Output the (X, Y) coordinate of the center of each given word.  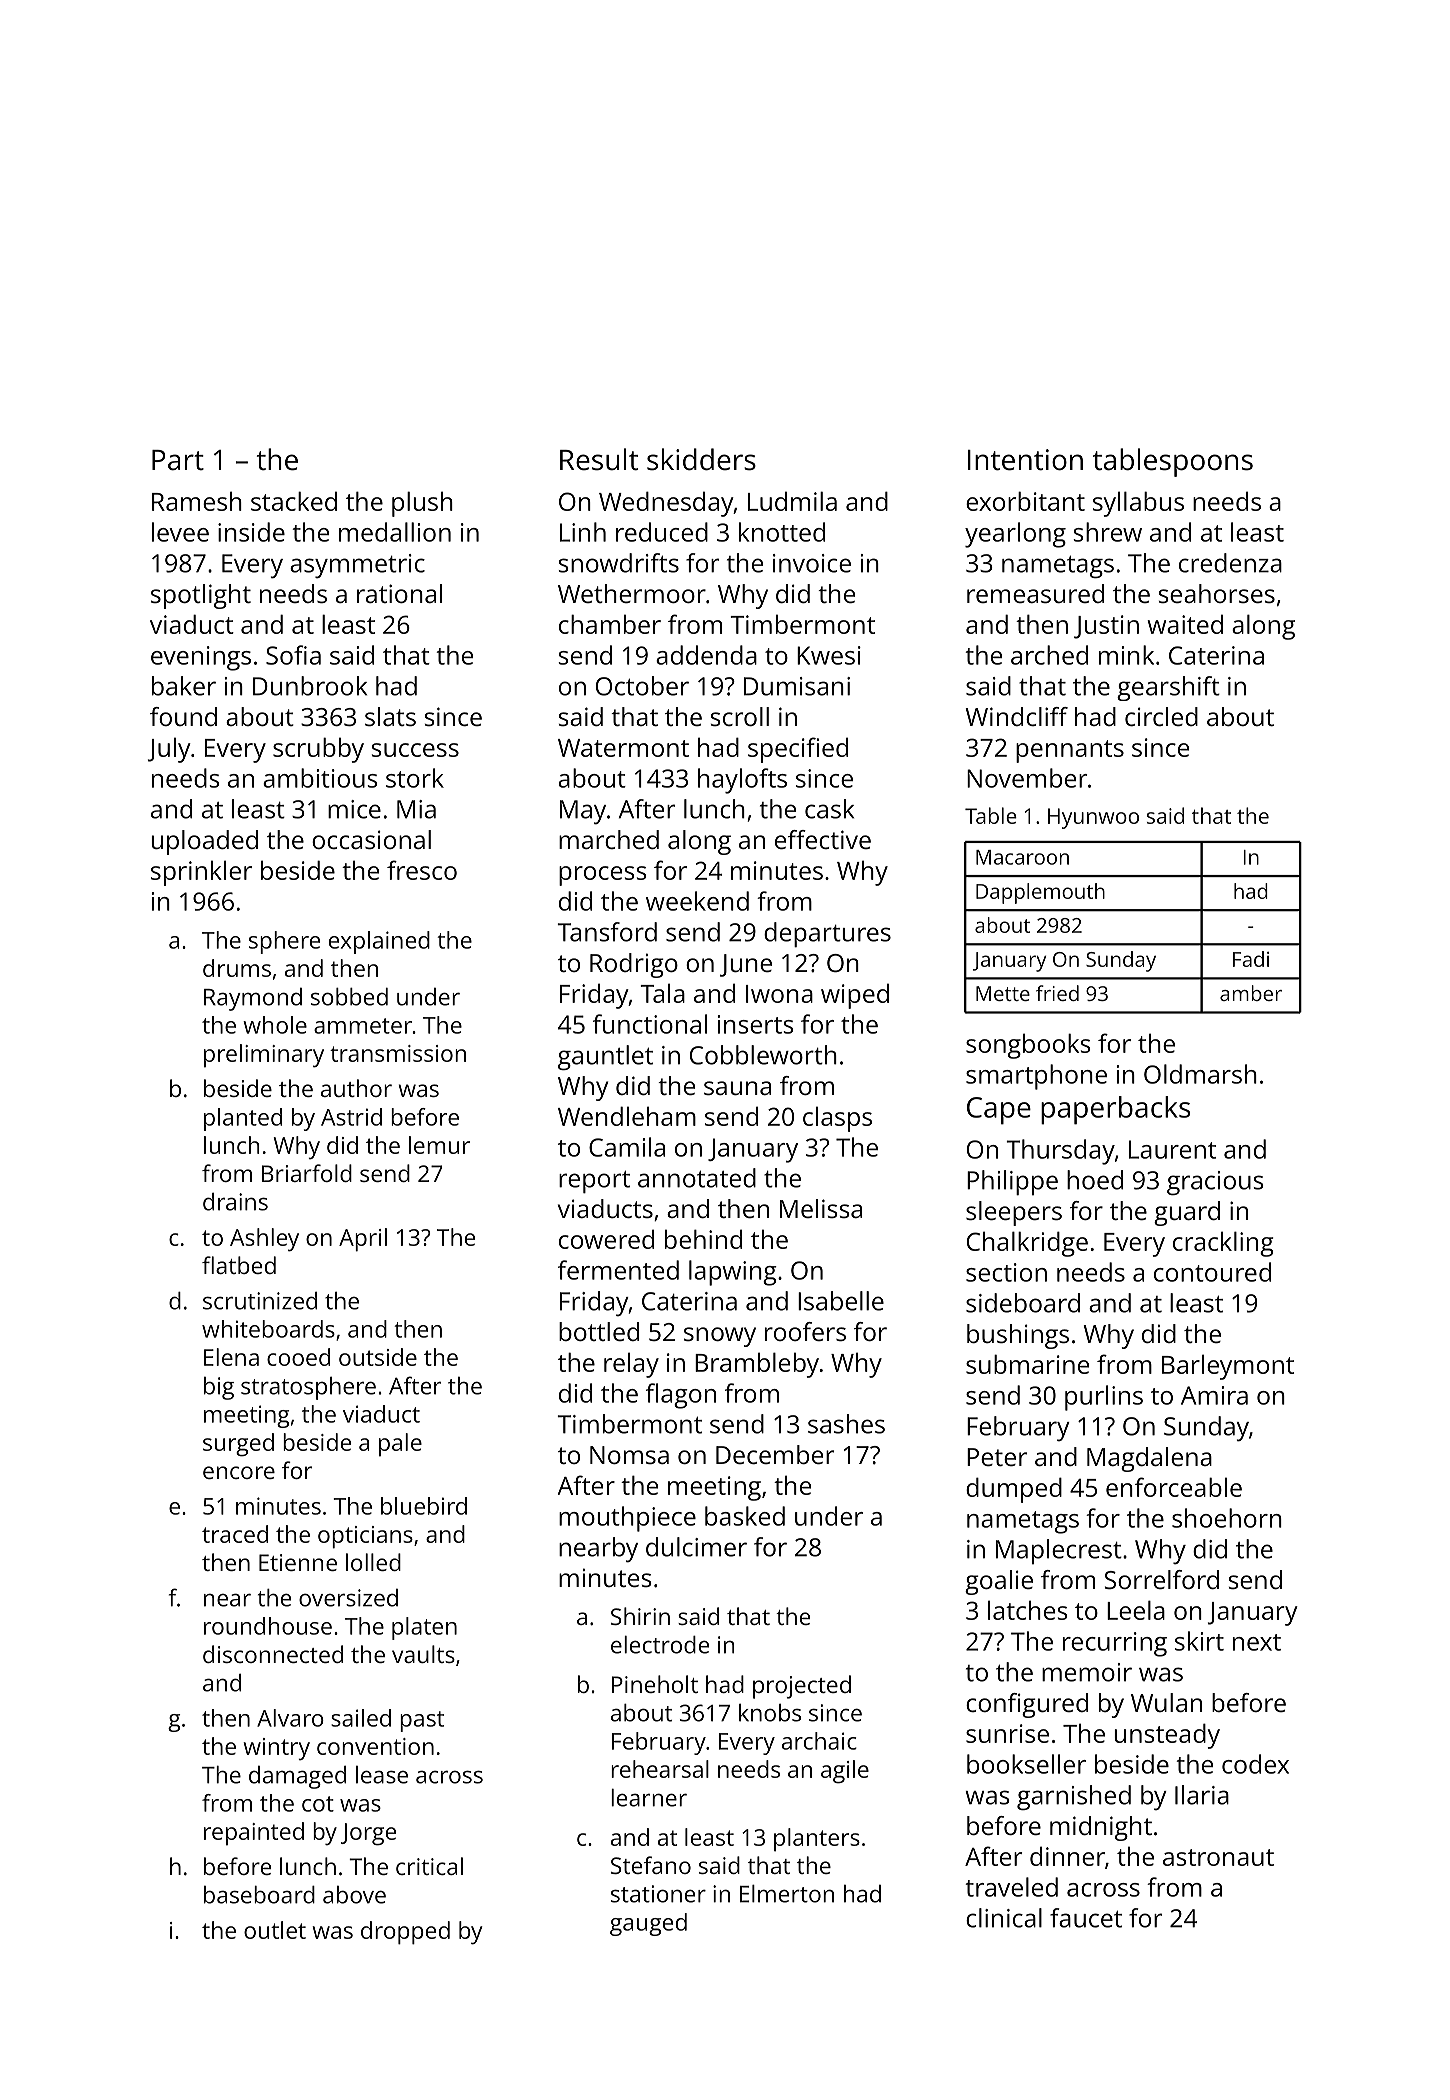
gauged (648, 1924)
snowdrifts (618, 563)
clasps (837, 1119)
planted (243, 1119)
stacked (294, 501)
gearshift (1168, 688)
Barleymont (1228, 1367)
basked (745, 1516)
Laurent (1172, 1149)
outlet (275, 1930)
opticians (365, 1537)
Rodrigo (634, 965)
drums (237, 968)
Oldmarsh (1200, 1074)
